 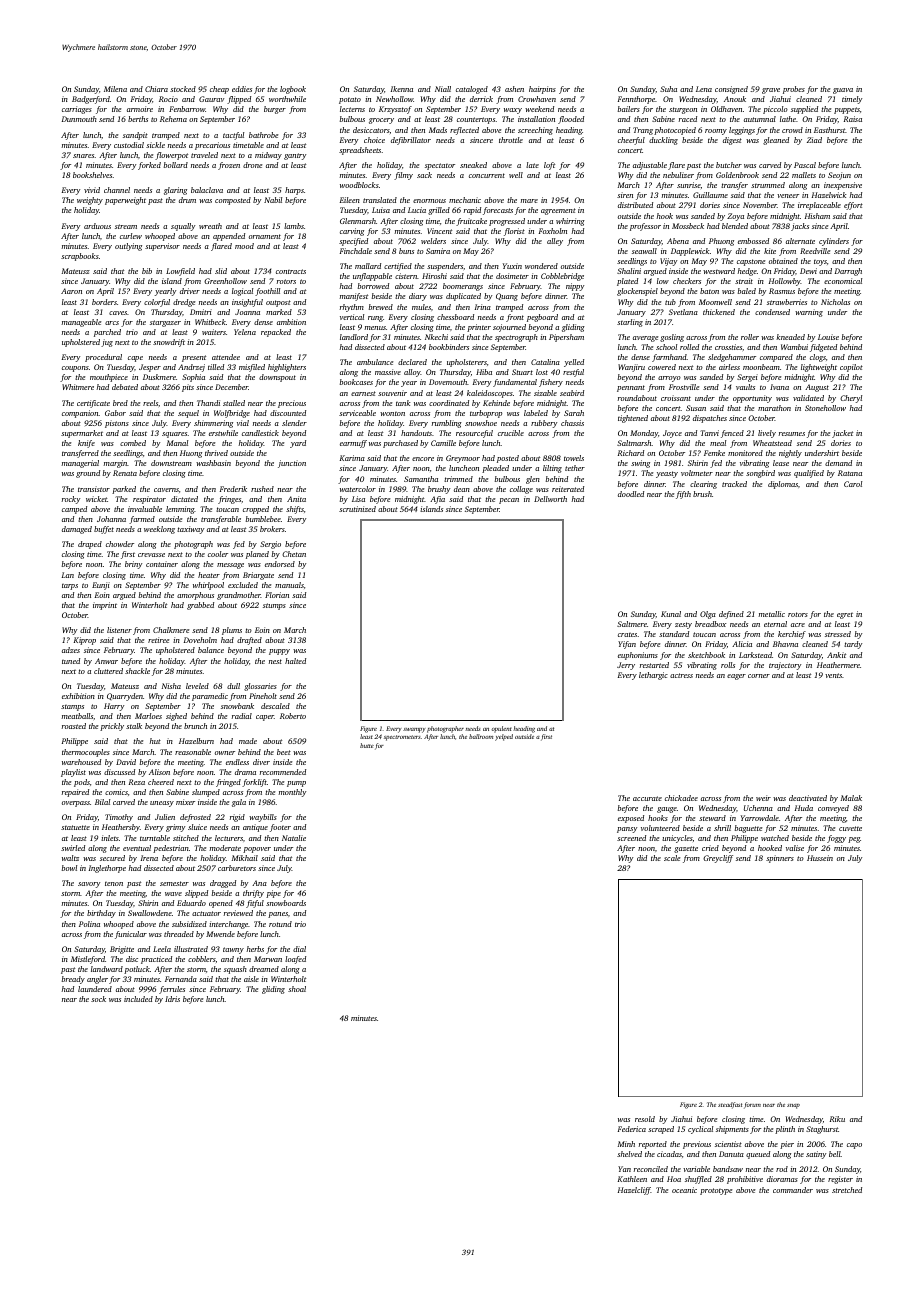 What do you see at coordinates (718, 859) in the screenshot?
I see `Greycliff` at bounding box center [718, 859].
